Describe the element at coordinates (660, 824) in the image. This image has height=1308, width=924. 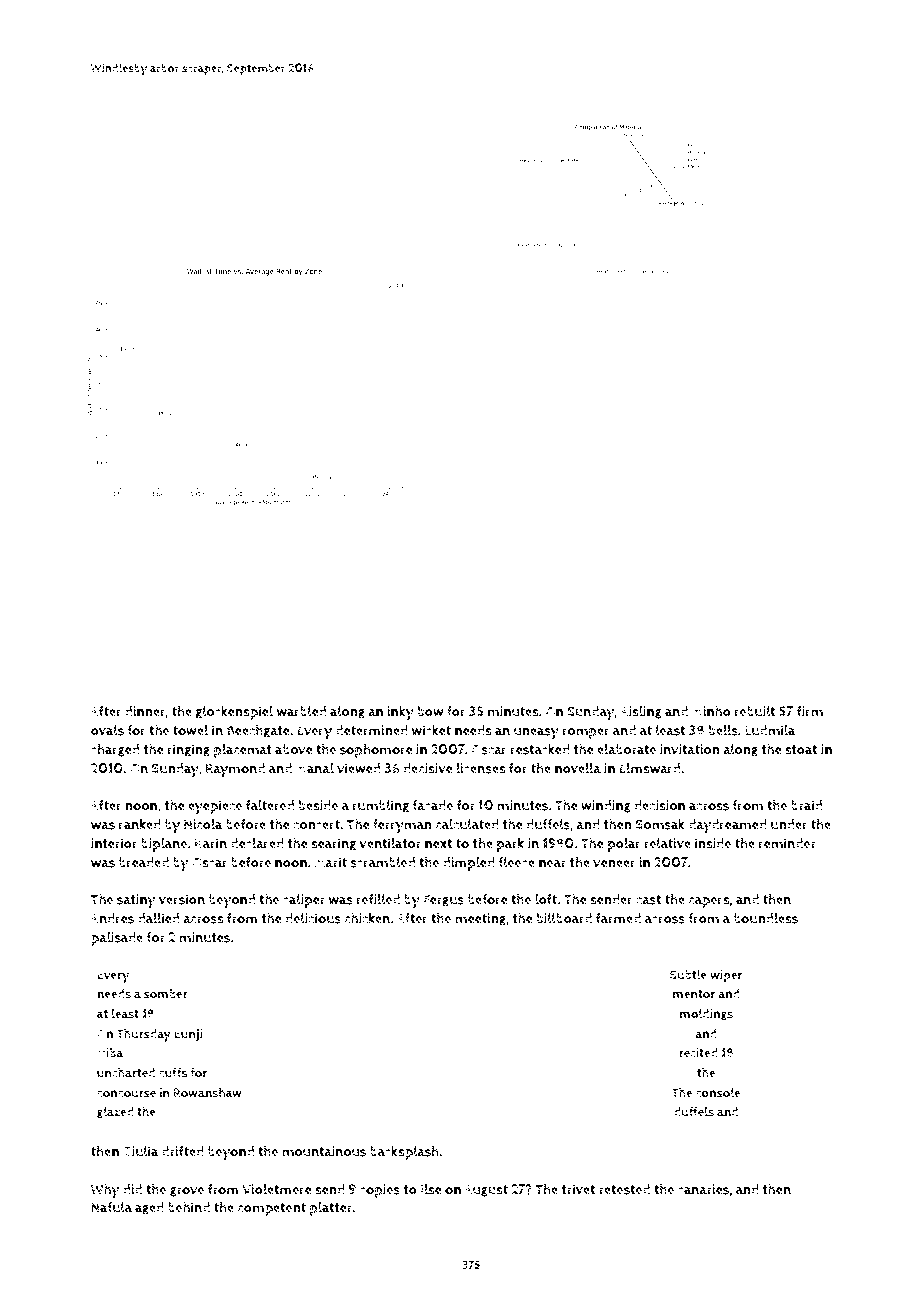
I see `Somsak` at that location.
